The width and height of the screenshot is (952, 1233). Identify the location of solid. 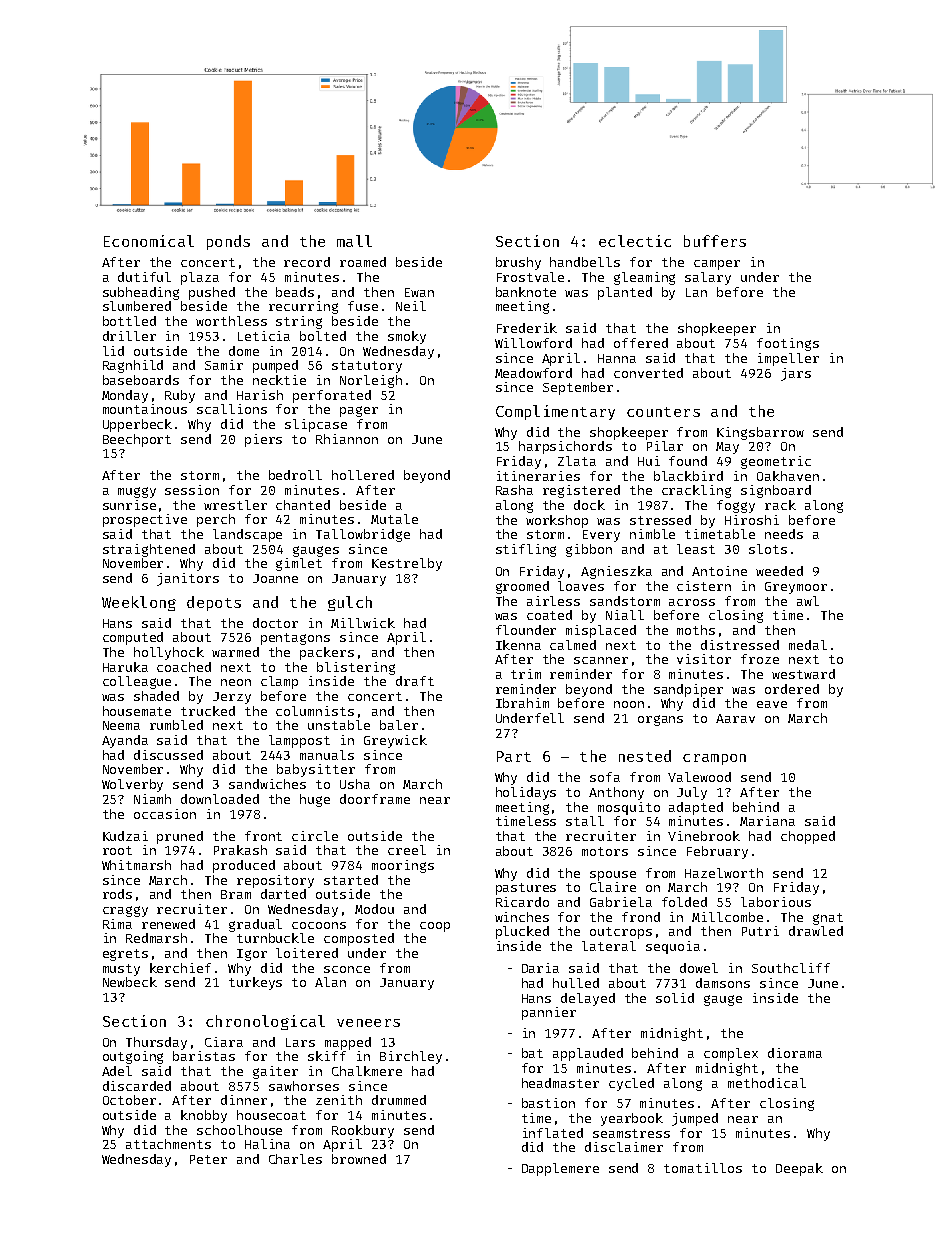
(675, 998).
